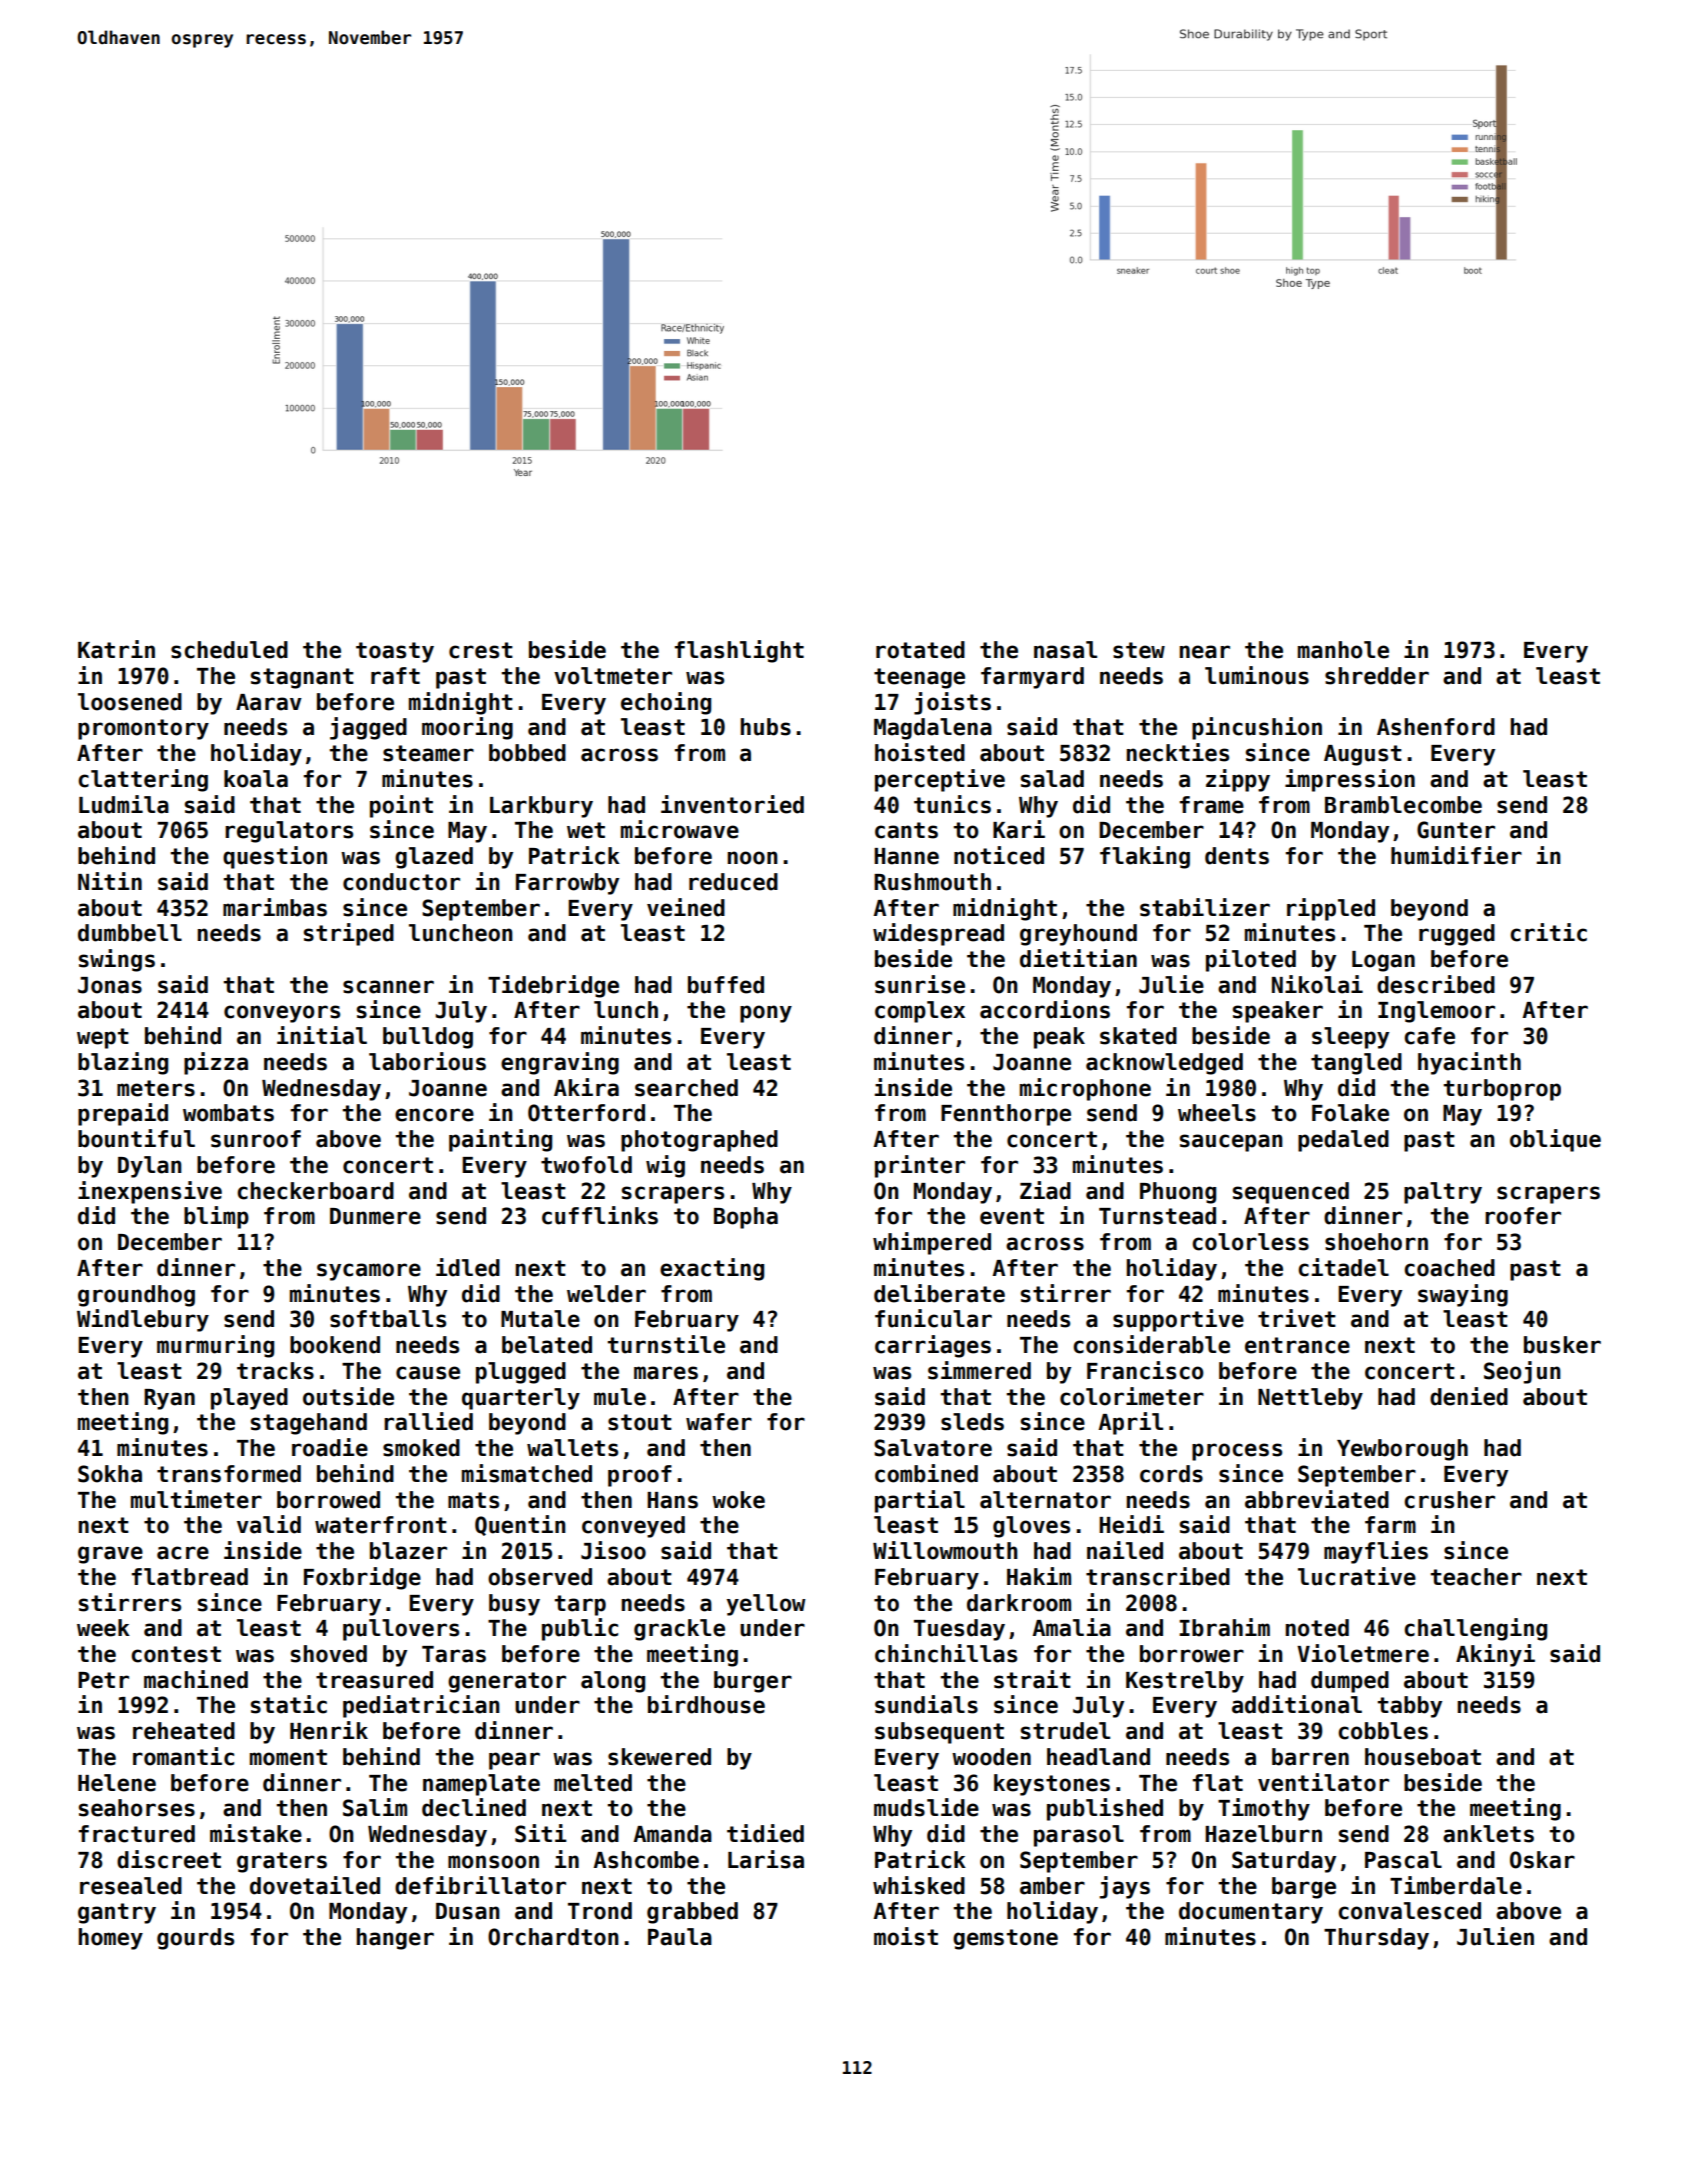 The width and height of the page is (1683, 2178). I want to click on event, so click(1012, 1216).
